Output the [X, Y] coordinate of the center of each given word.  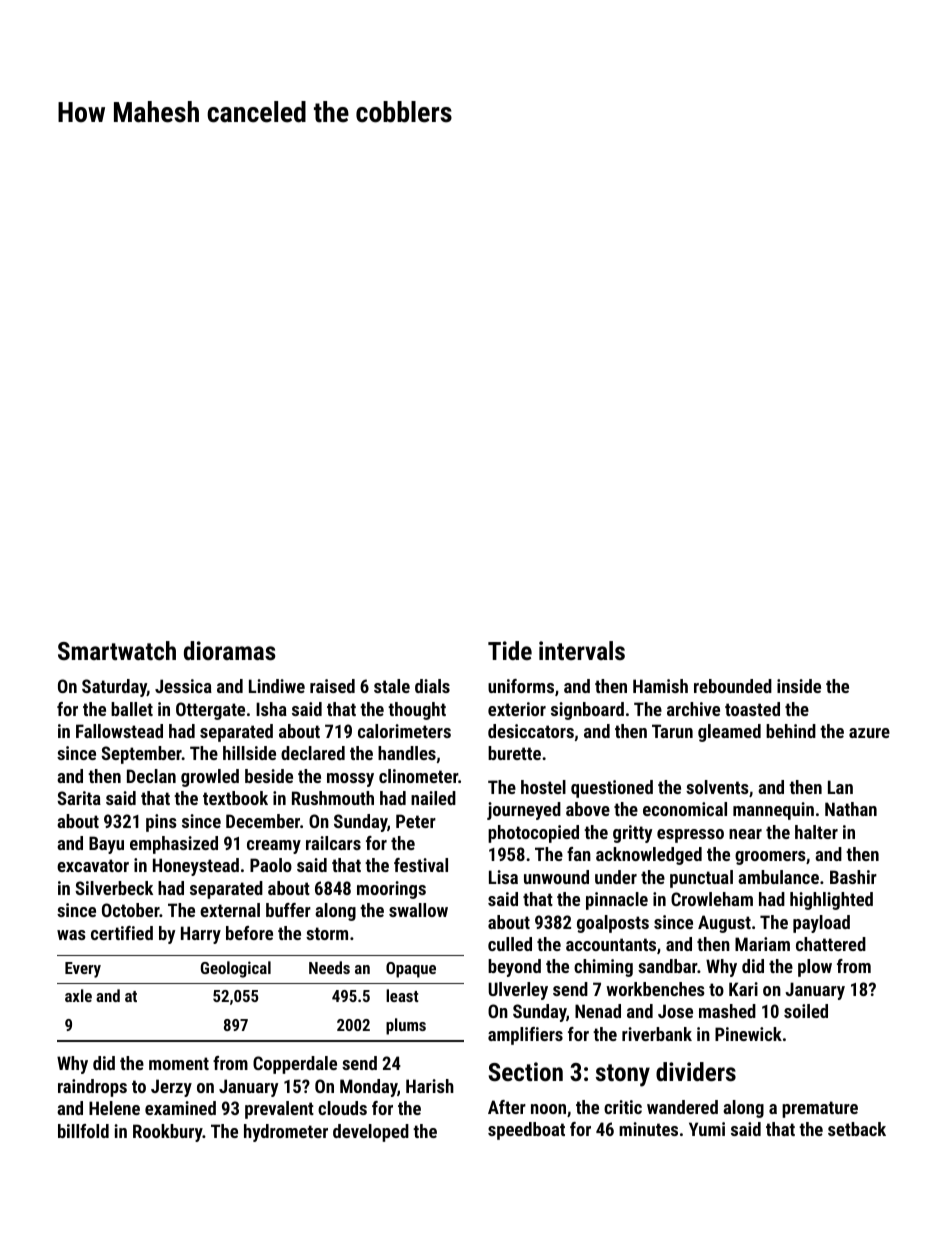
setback [857, 1129]
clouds [342, 1108]
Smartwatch [117, 650]
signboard [587, 711]
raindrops [92, 1088]
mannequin [773, 811]
